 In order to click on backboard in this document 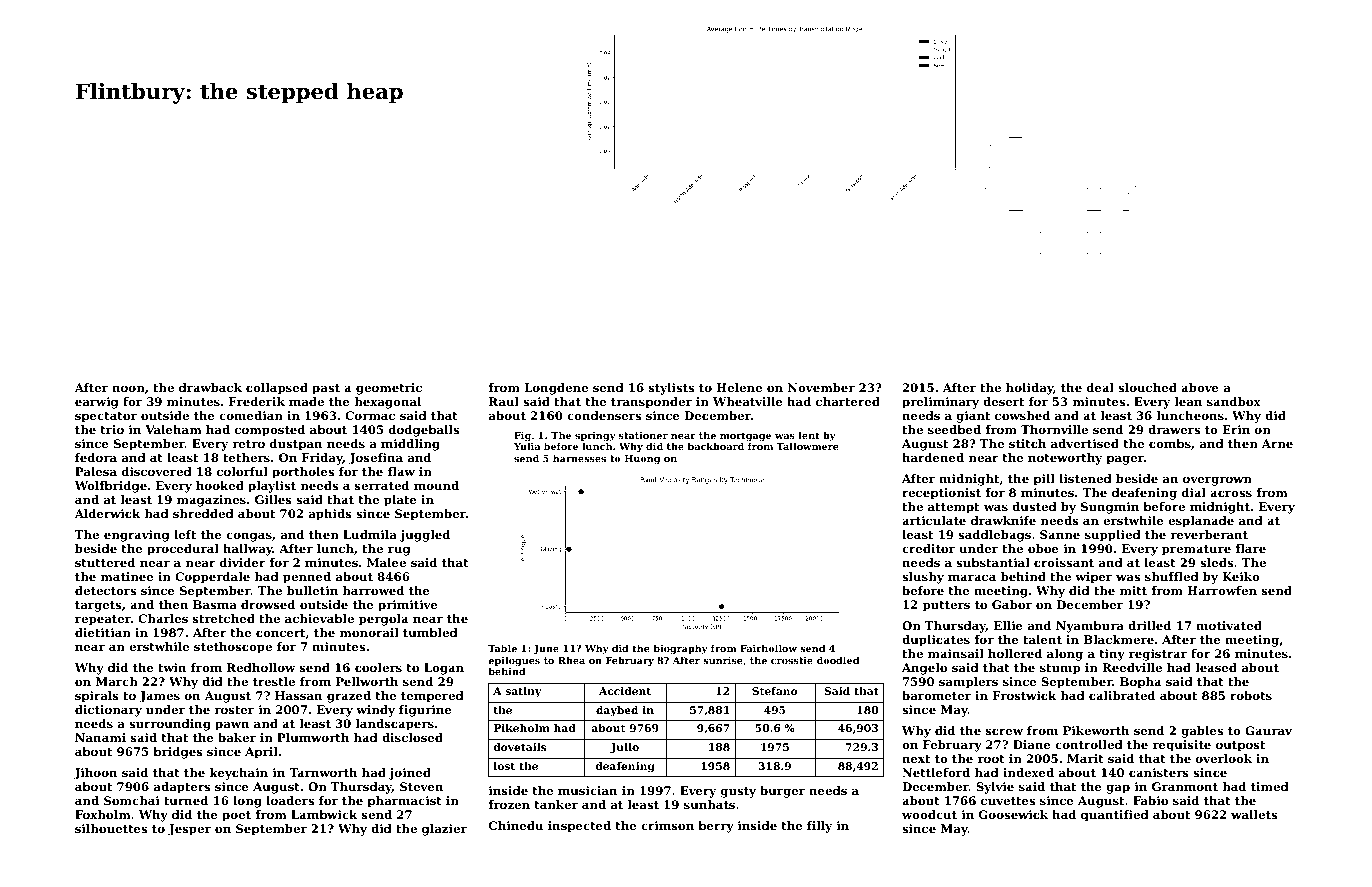, I will do `click(716, 446)`.
